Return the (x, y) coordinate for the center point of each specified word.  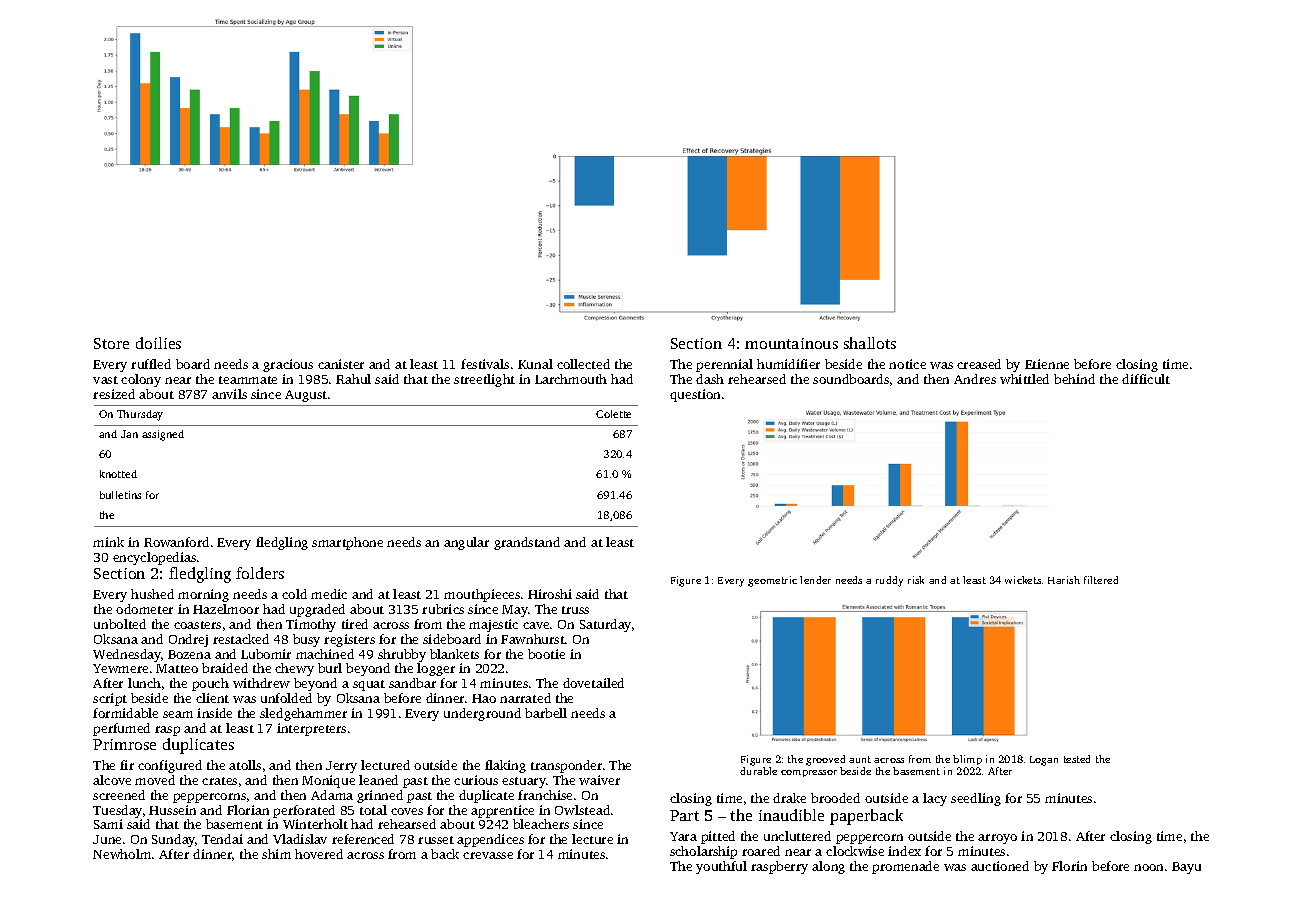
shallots (870, 343)
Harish (1064, 580)
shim (276, 854)
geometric (772, 581)
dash (710, 379)
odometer (144, 609)
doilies (158, 343)
